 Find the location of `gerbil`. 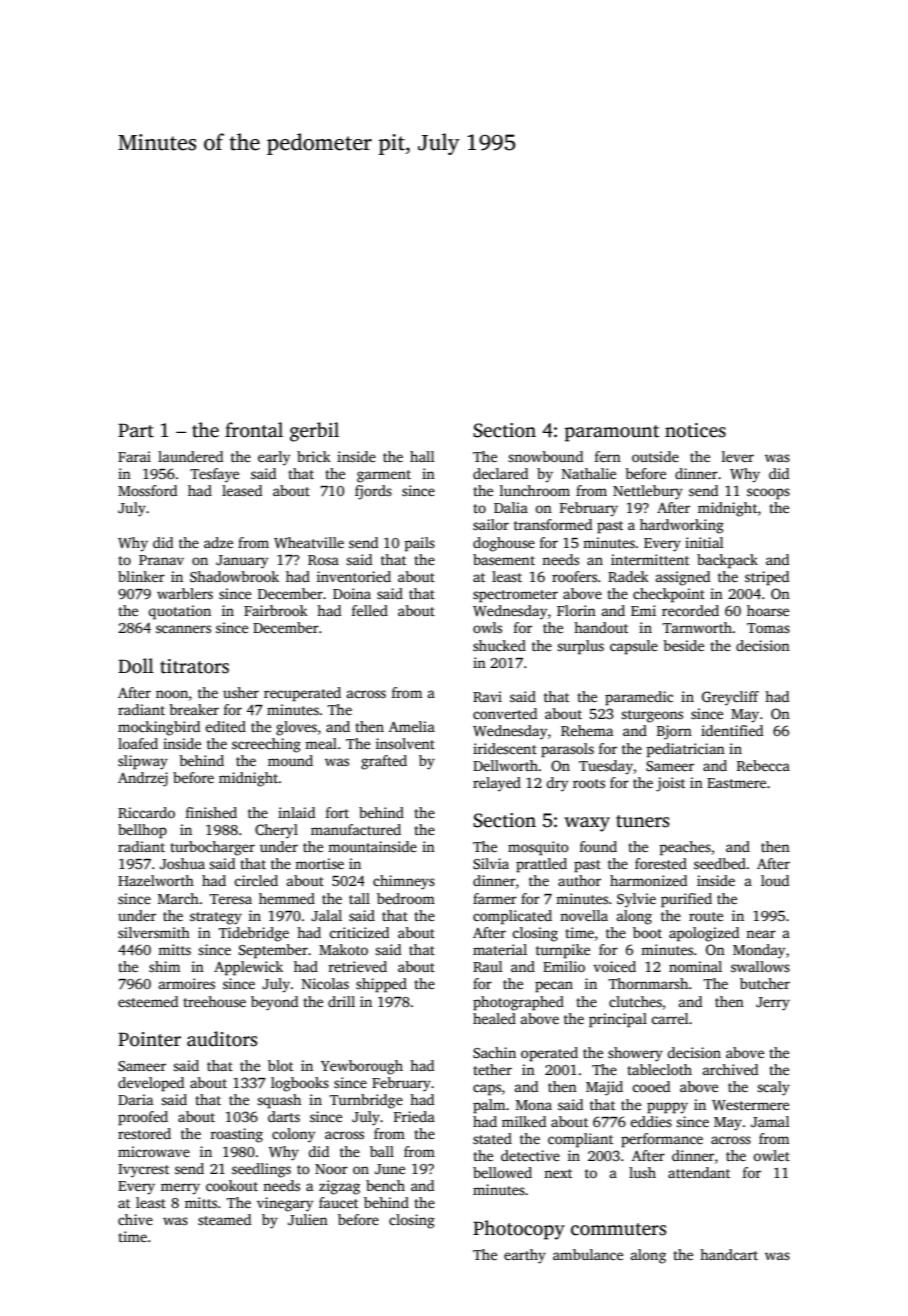

gerbil is located at coordinates (314, 432).
